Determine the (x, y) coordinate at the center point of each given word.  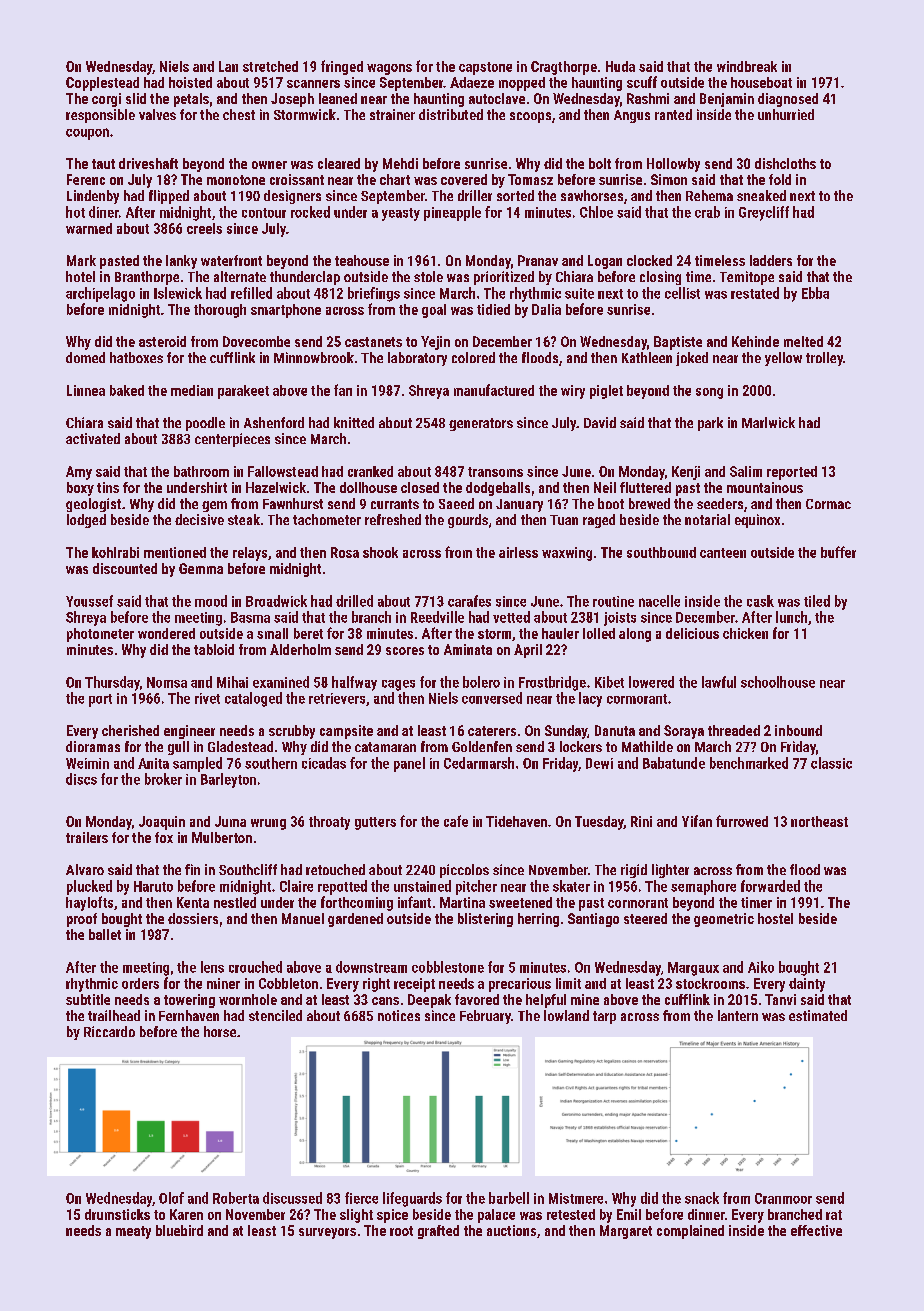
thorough (220, 311)
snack (702, 1198)
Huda (620, 66)
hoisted (190, 82)
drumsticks (117, 1214)
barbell (509, 1198)
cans (385, 1001)
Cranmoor (783, 1198)
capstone (485, 68)
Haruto (153, 886)
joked (692, 359)
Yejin (435, 343)
